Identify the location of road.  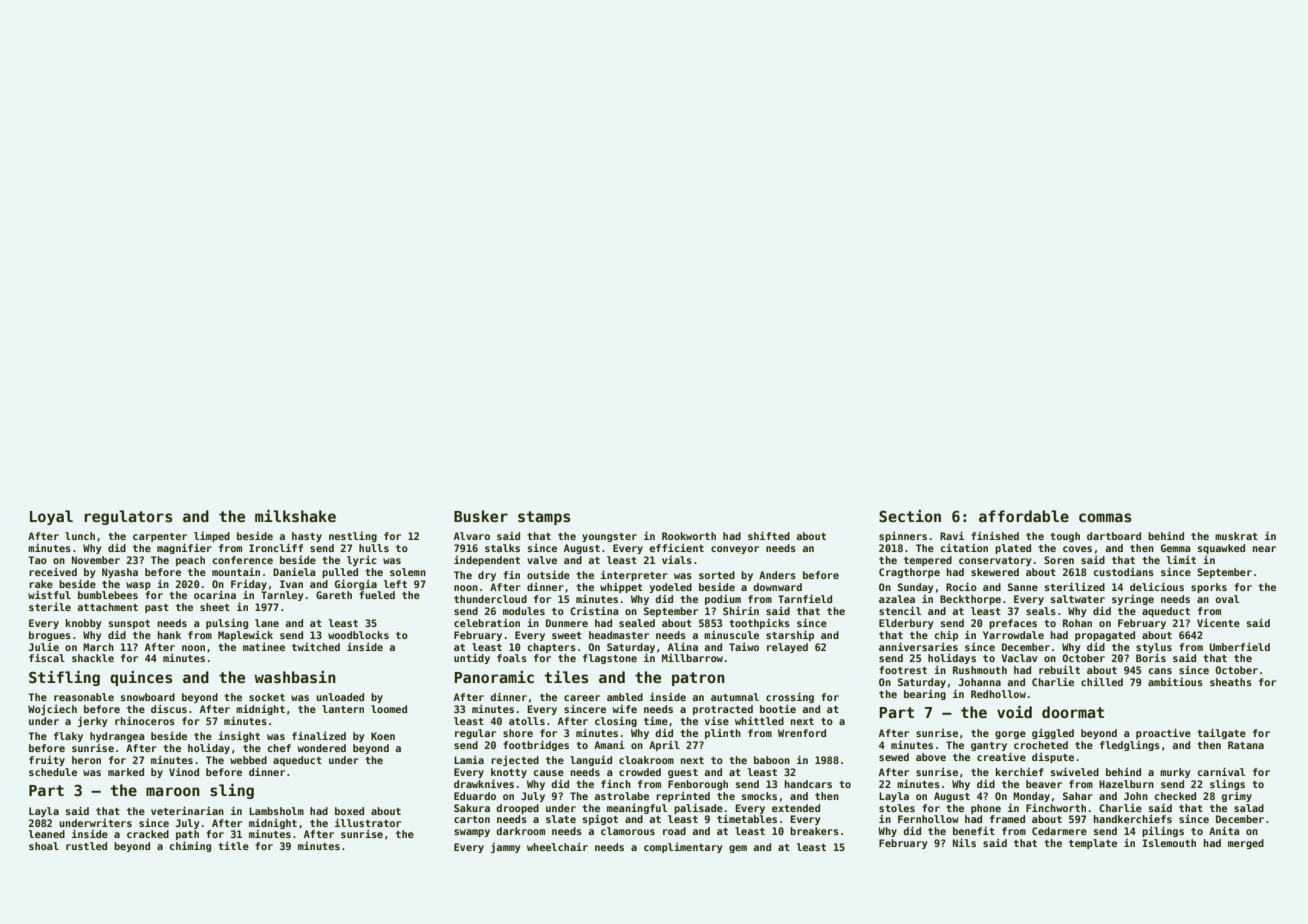
(674, 831).
